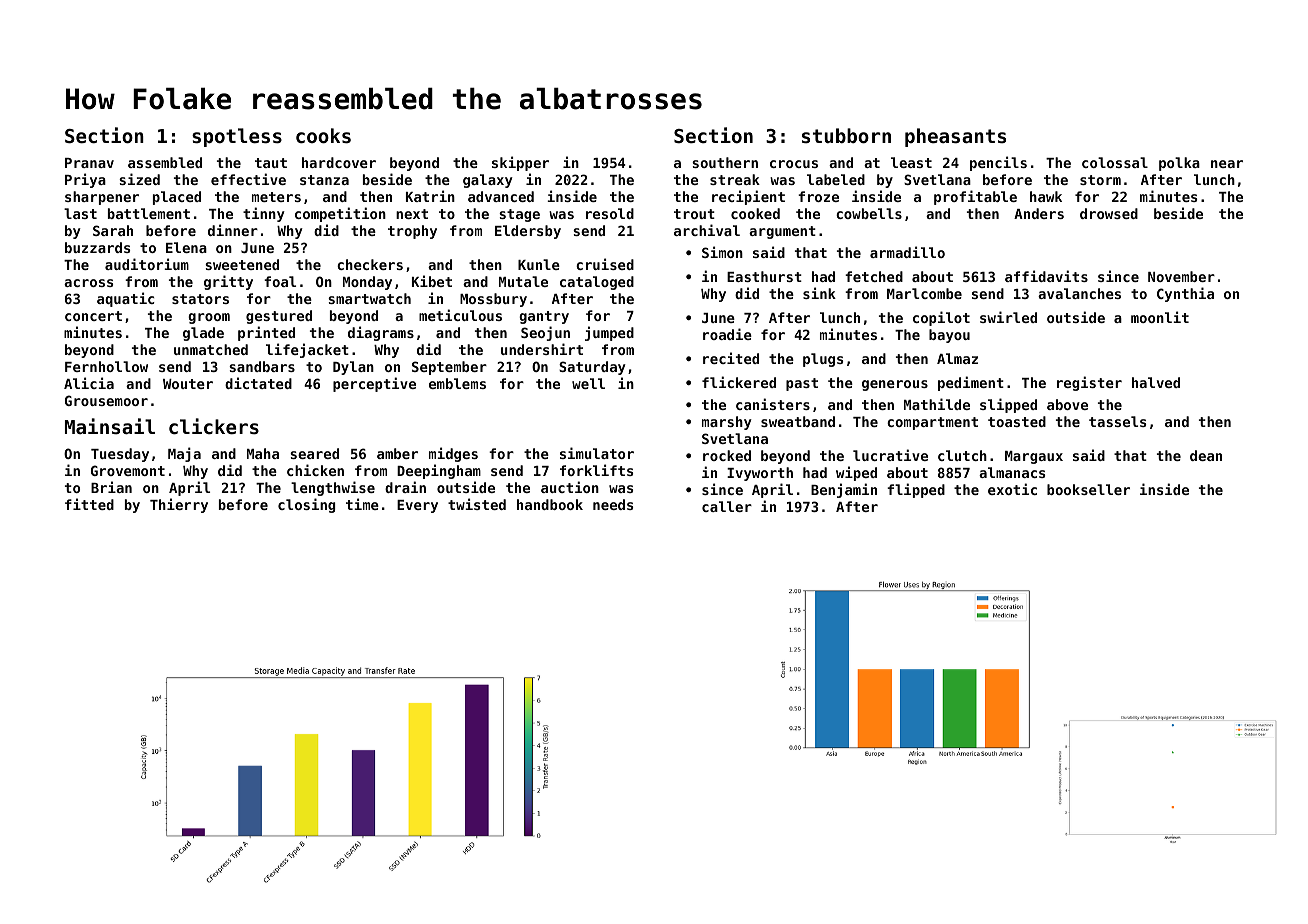  Describe the element at coordinates (177, 198) in the screenshot. I see `placed` at that location.
